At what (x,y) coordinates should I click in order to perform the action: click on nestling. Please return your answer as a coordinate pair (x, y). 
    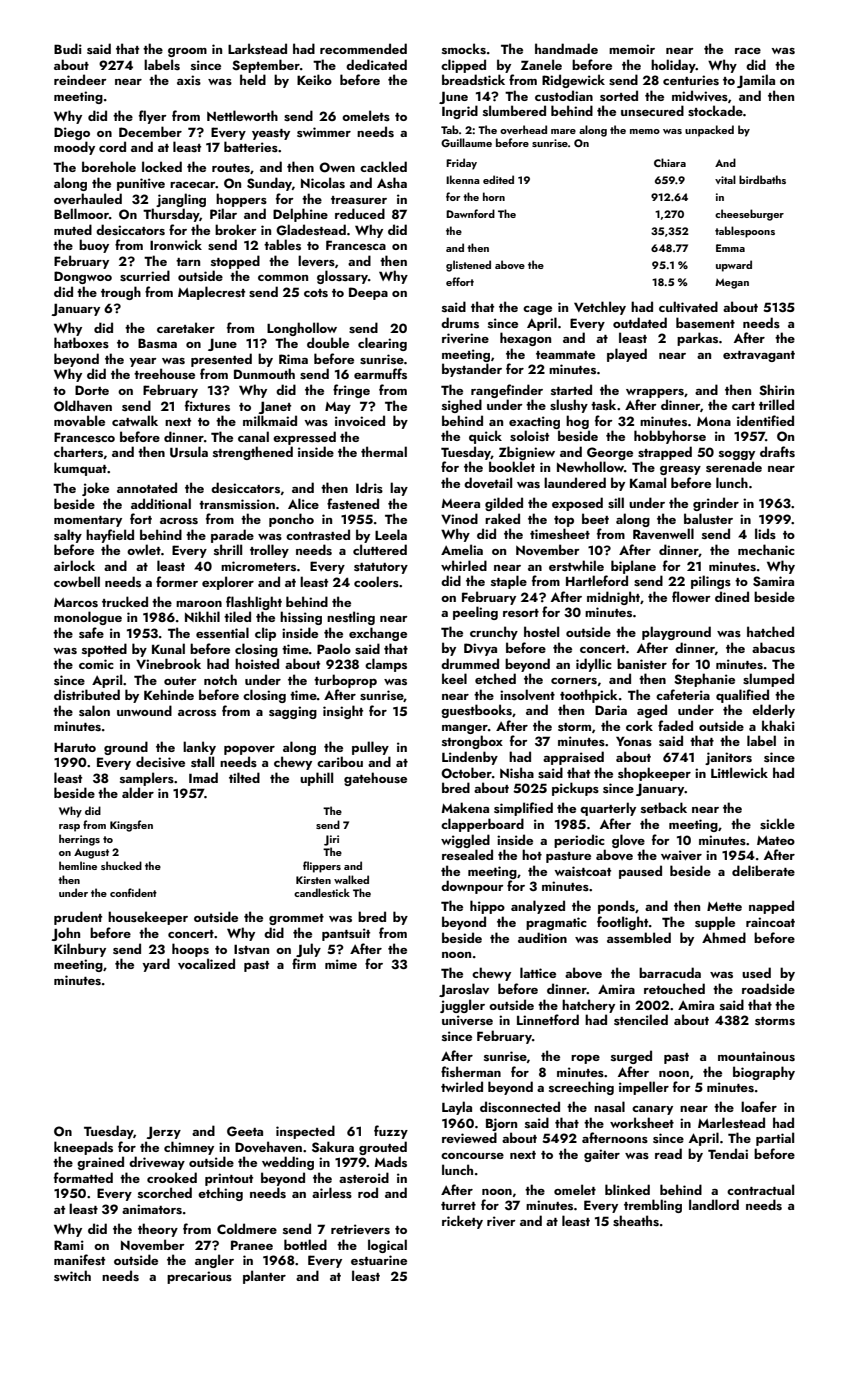
    Looking at the image, I should click on (351, 618).
